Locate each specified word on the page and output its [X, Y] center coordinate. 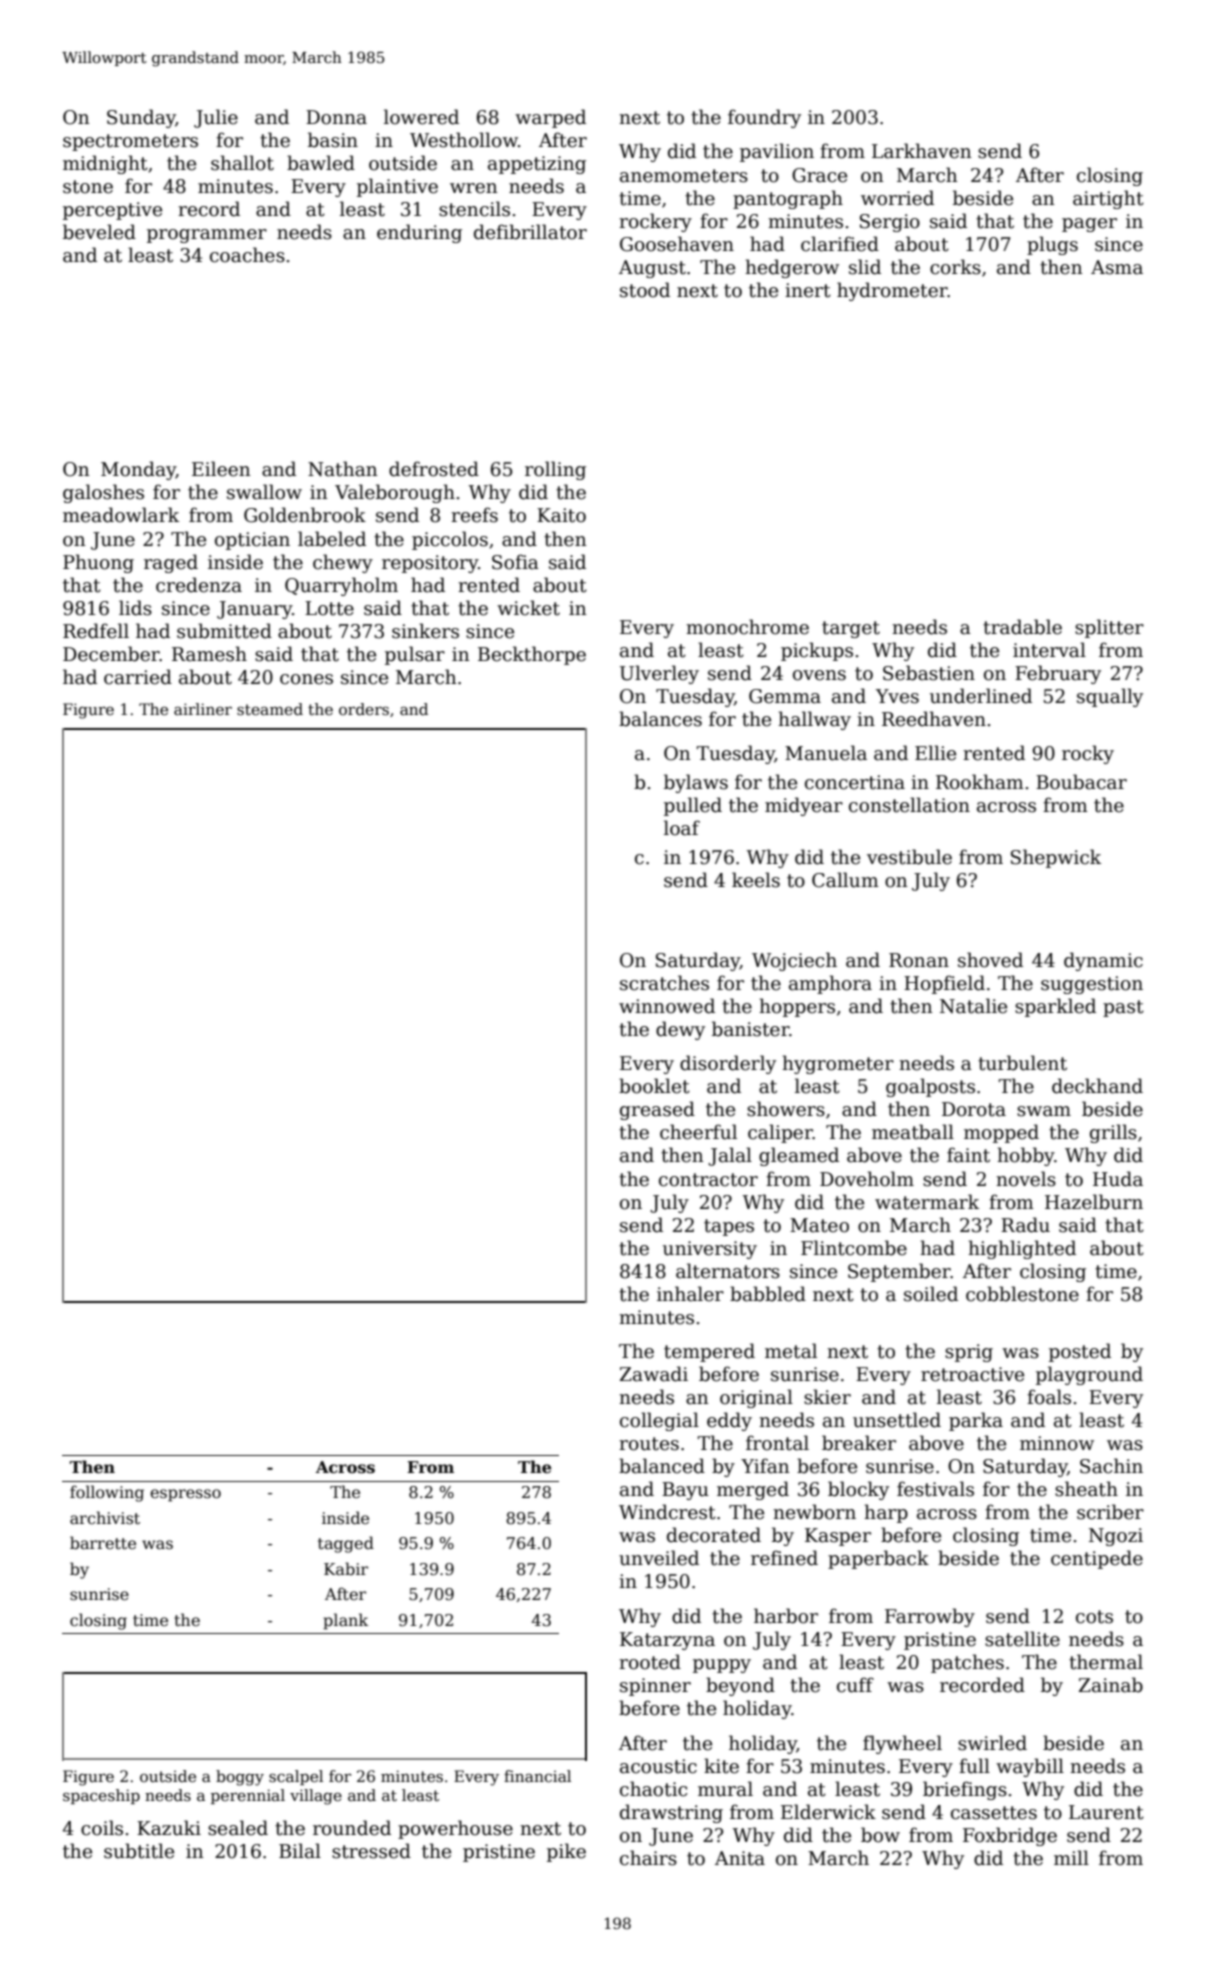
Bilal [300, 1851]
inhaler [690, 1294]
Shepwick [1056, 858]
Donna [336, 117]
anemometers [684, 176]
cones [306, 679]
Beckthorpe [532, 655]
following [107, 1493]
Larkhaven [922, 151]
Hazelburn [1094, 1202]
